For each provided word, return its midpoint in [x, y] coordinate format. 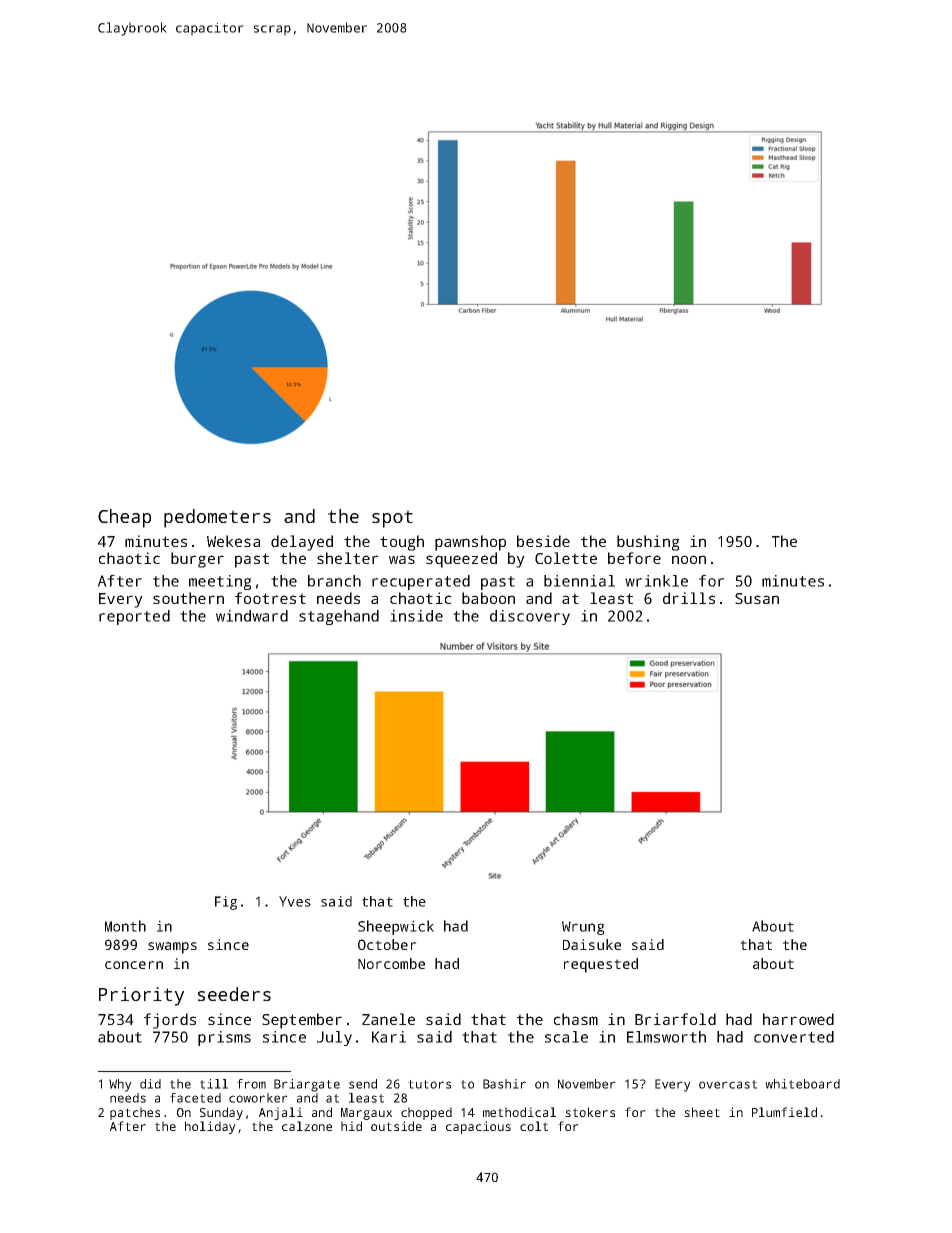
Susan [757, 598]
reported [134, 617]
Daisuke [592, 944]
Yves [295, 901]
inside [416, 616]
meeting [220, 582]
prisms [224, 1038]
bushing [648, 543]
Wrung [583, 928]
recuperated [421, 582]
